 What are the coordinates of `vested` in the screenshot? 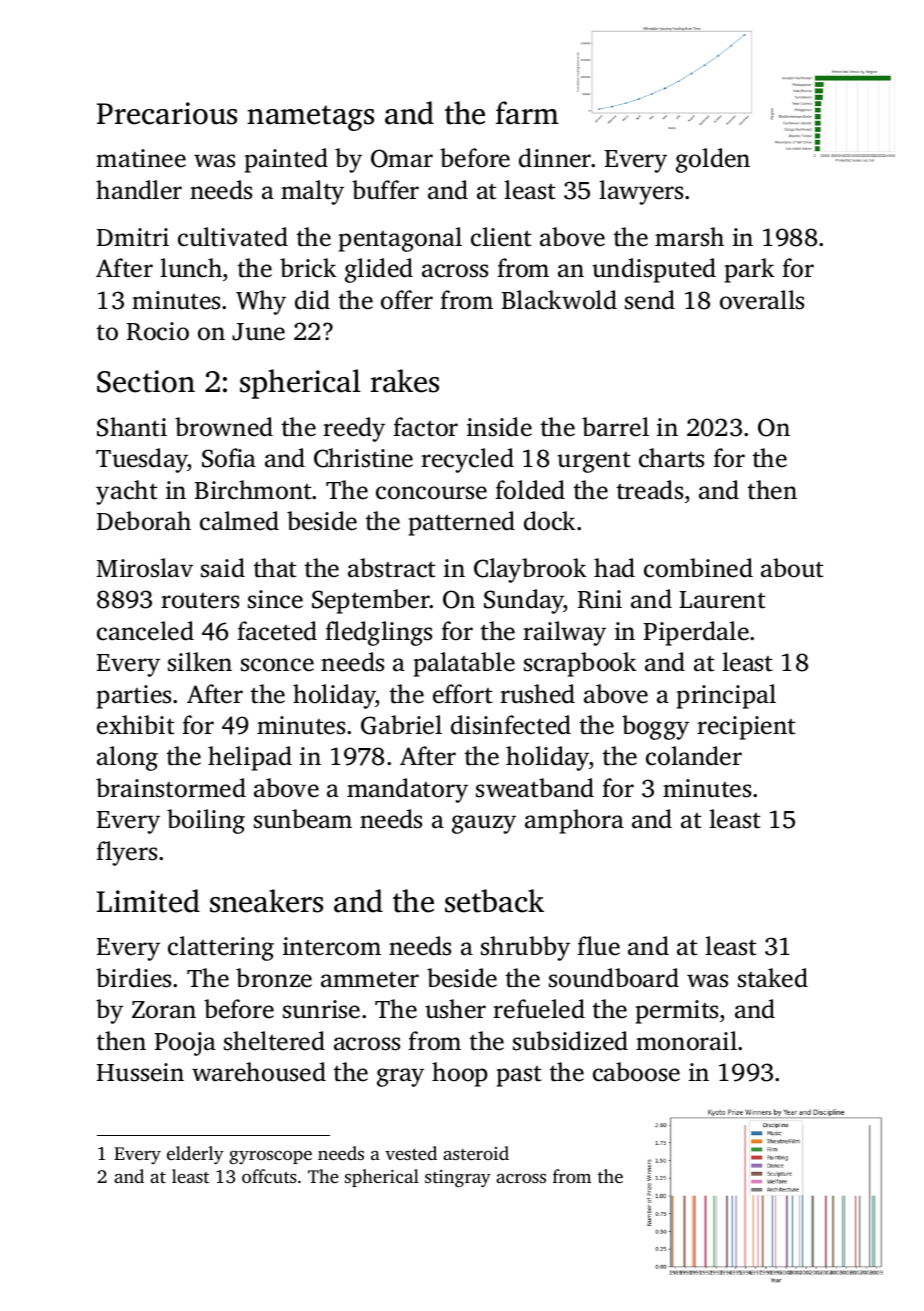 It's located at (411, 1153).
